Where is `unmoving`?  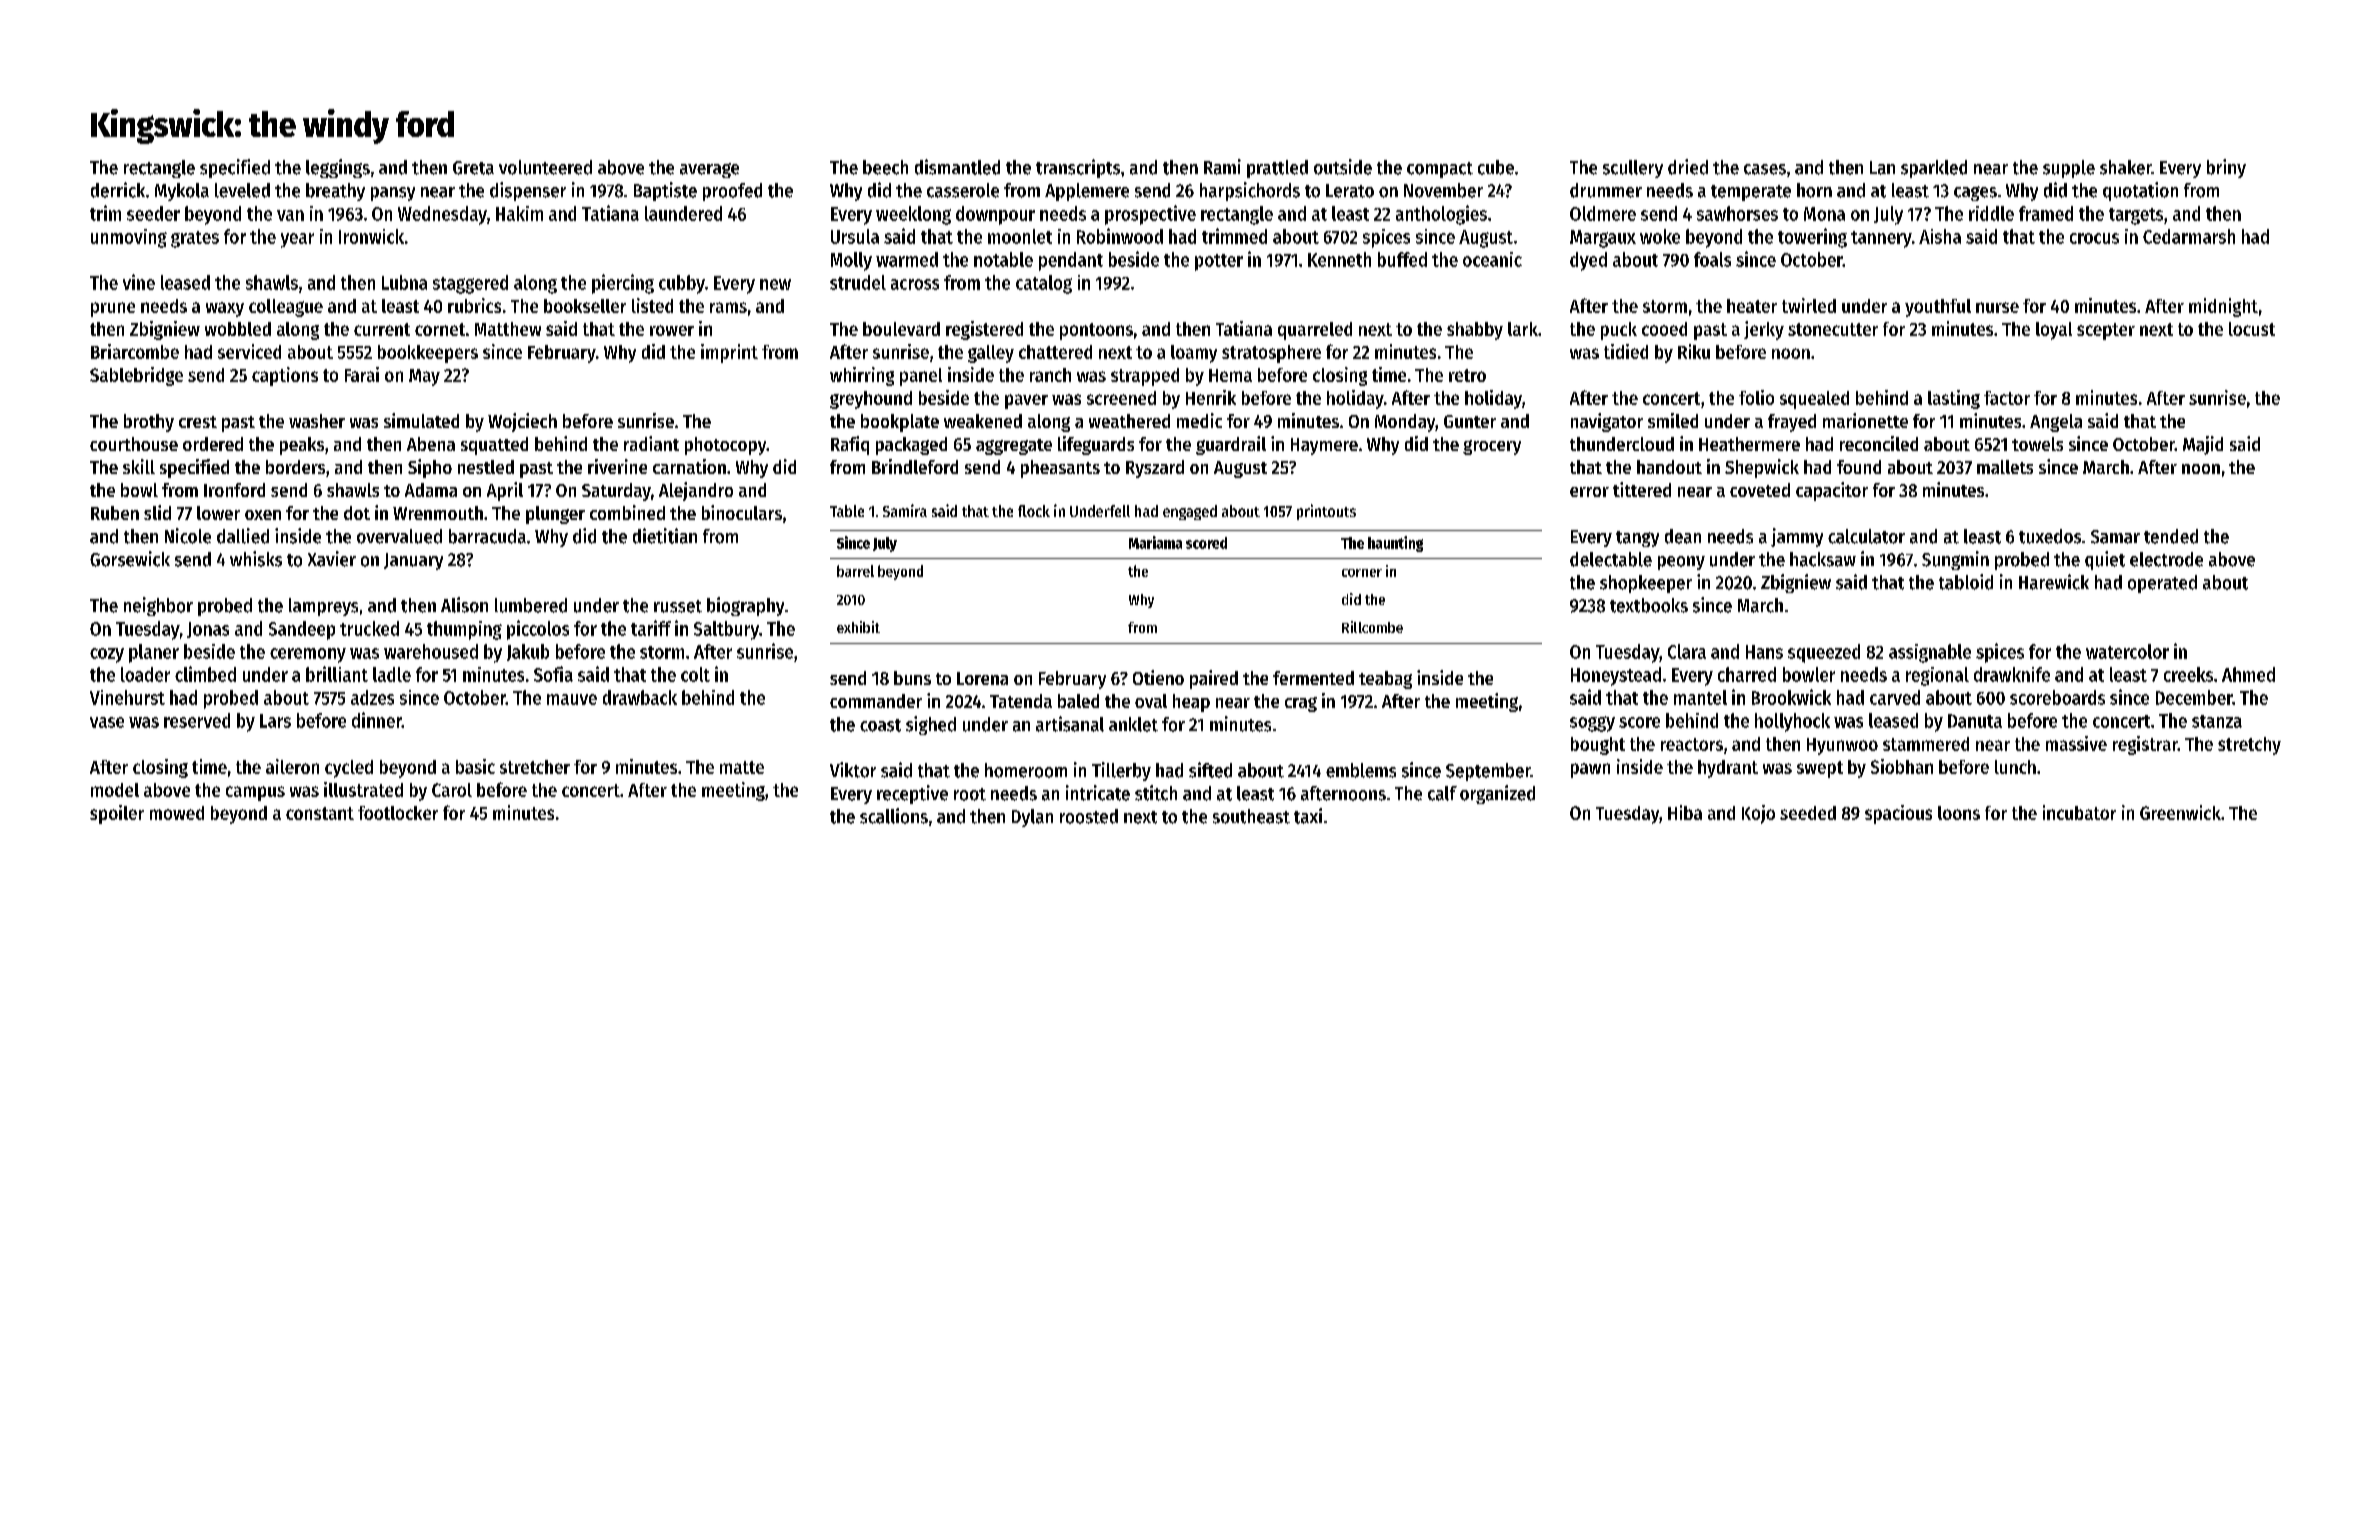 unmoving is located at coordinates (129, 238).
